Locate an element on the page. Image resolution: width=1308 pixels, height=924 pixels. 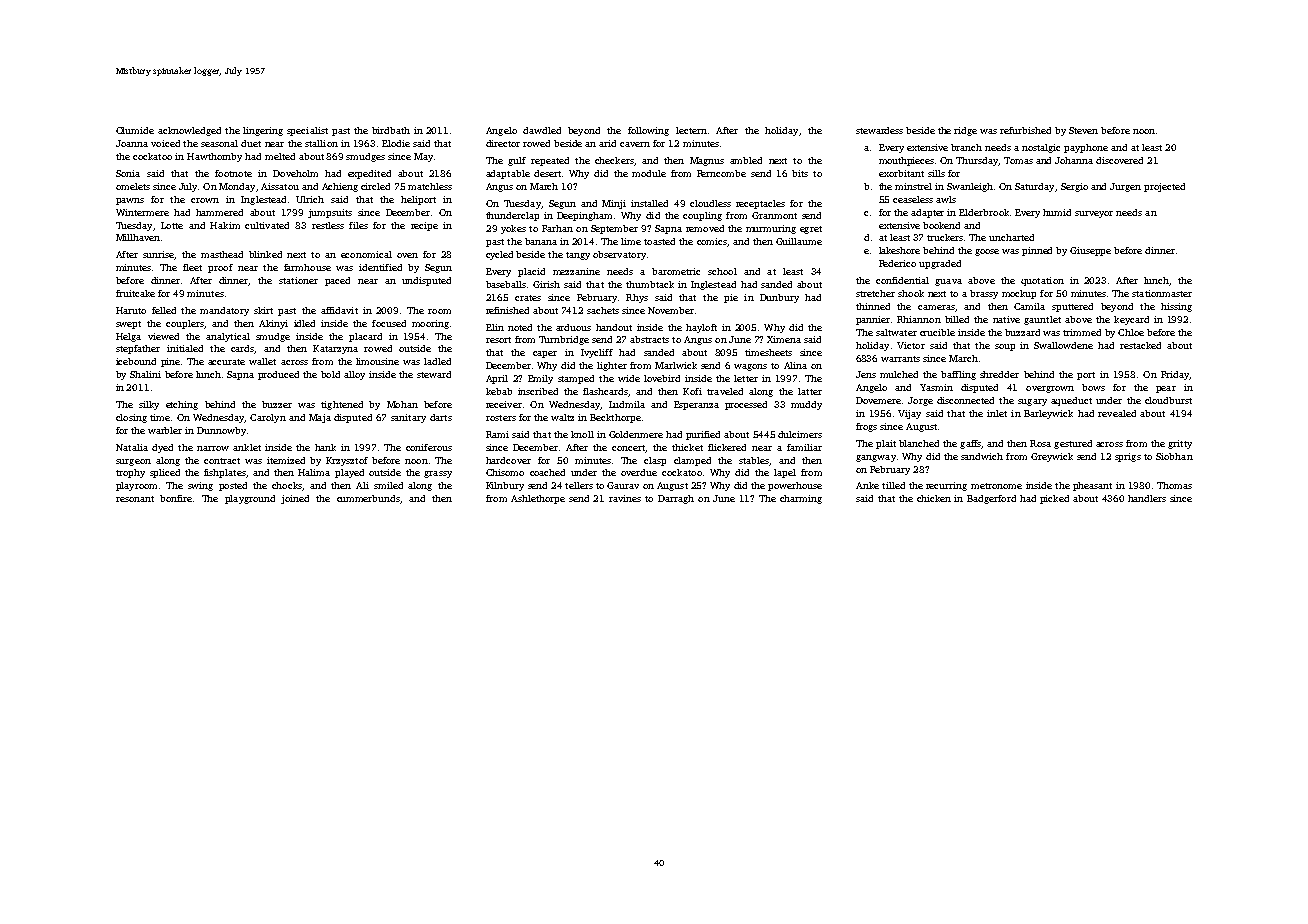
hissing is located at coordinates (1176, 307).
